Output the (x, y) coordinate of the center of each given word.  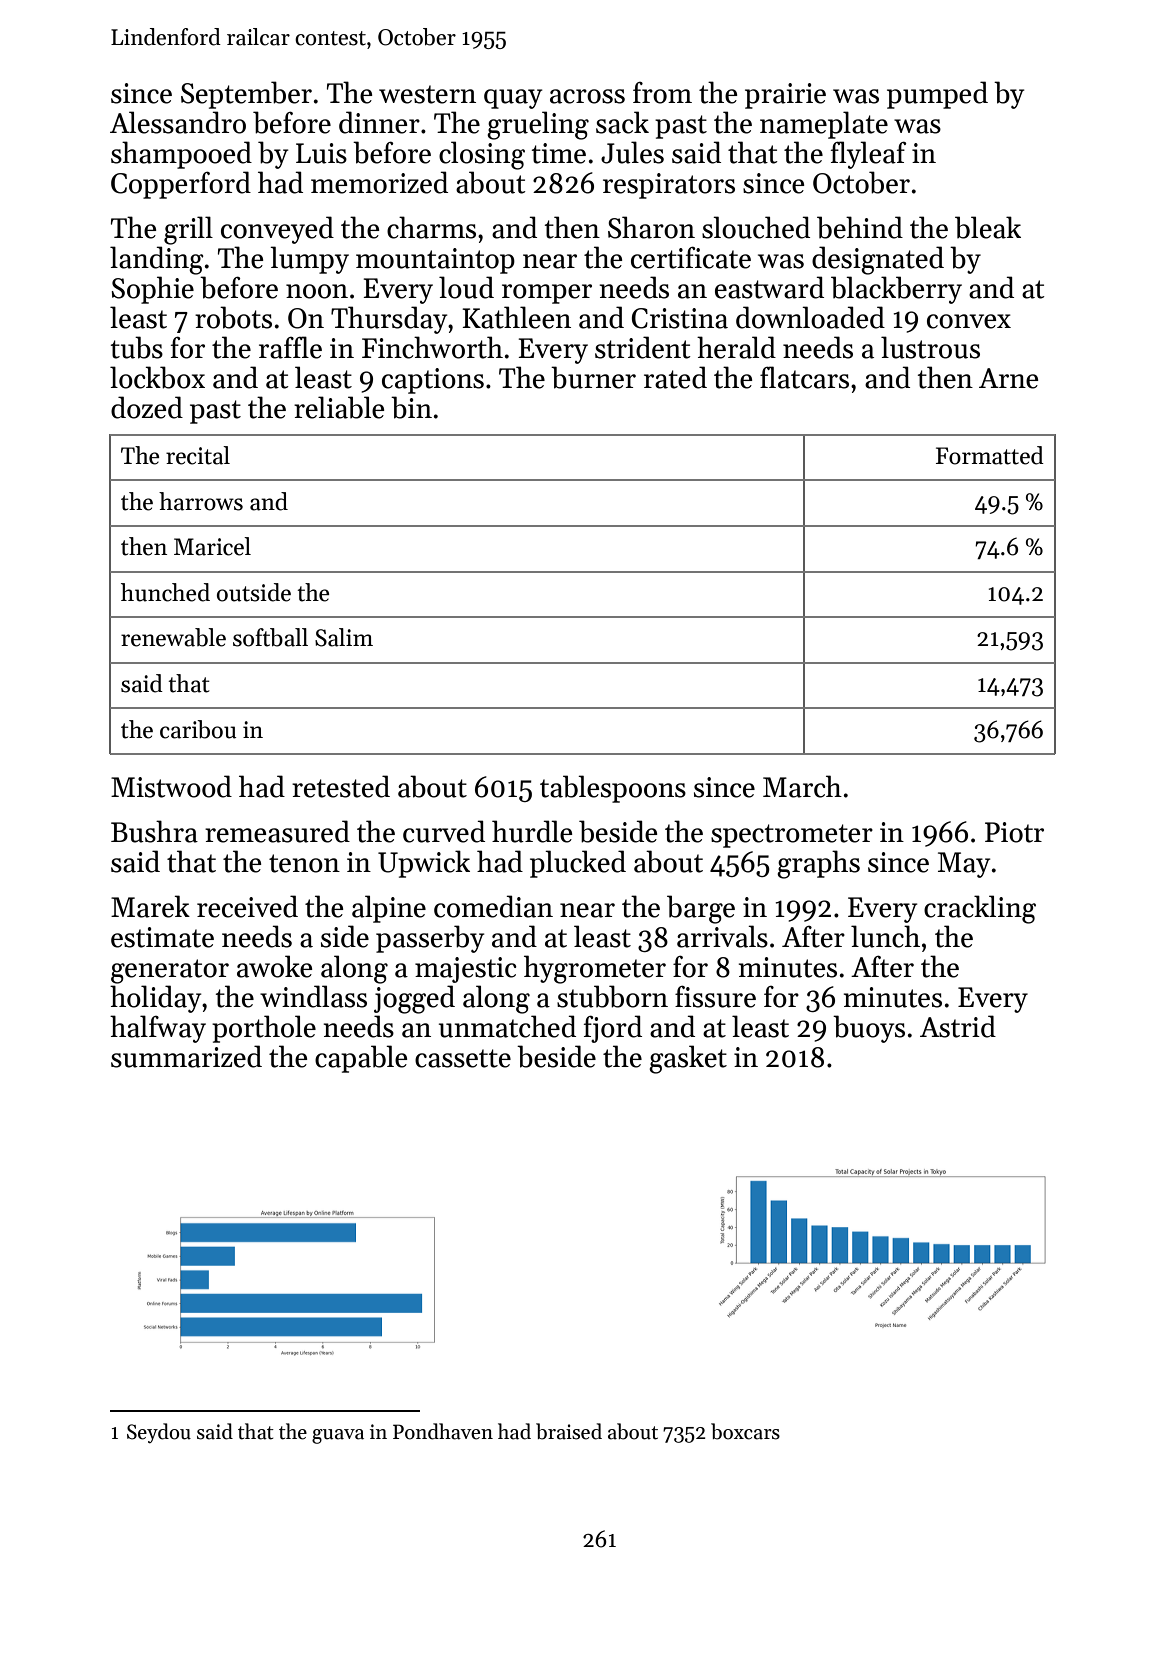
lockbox (157, 377)
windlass (313, 996)
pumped (937, 95)
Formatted (990, 455)
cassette (463, 1058)
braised (569, 1431)
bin (411, 407)
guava (338, 1436)
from (662, 93)
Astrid (958, 1026)
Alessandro (178, 122)
